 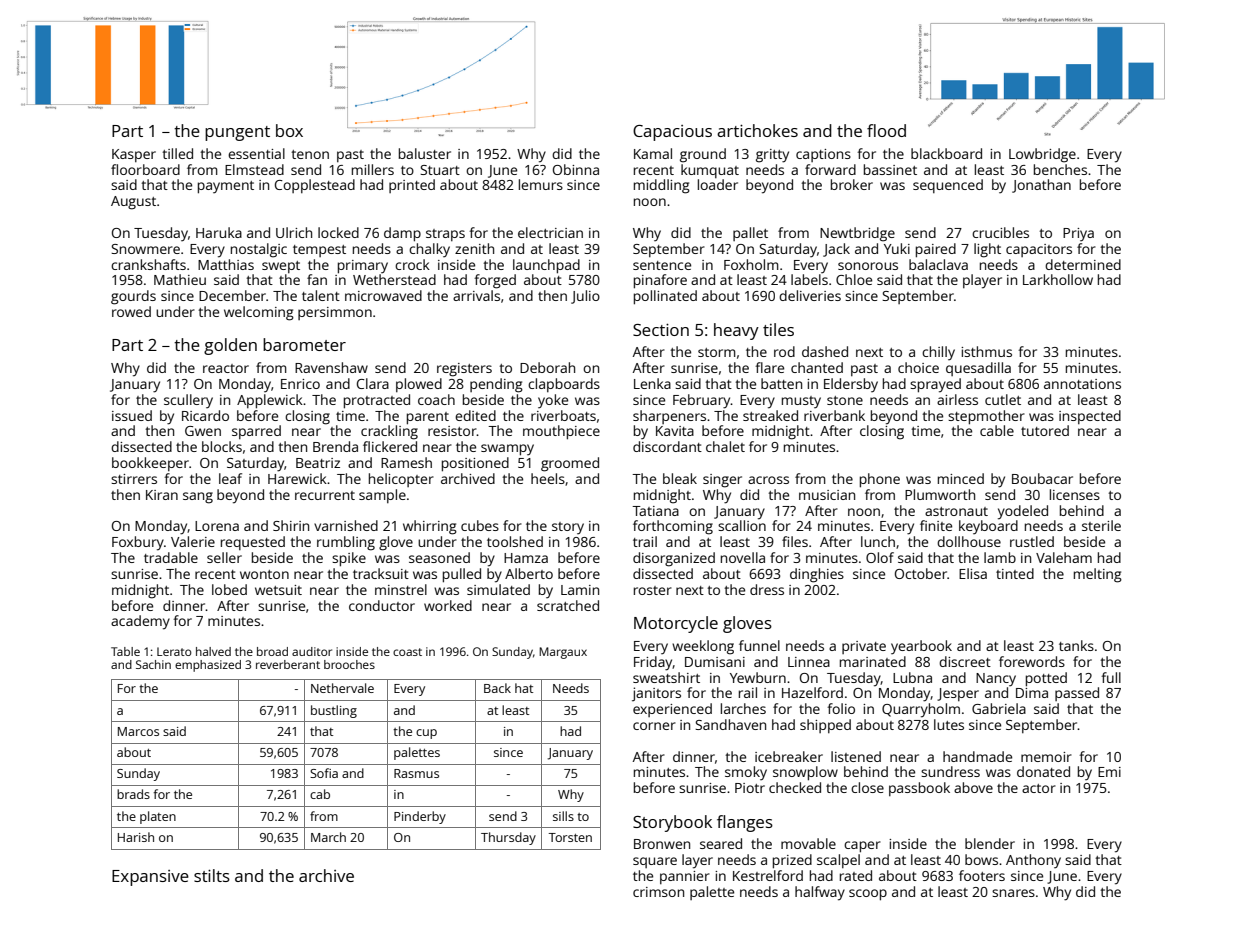 What do you see at coordinates (973, 787) in the document?
I see `above` at bounding box center [973, 787].
